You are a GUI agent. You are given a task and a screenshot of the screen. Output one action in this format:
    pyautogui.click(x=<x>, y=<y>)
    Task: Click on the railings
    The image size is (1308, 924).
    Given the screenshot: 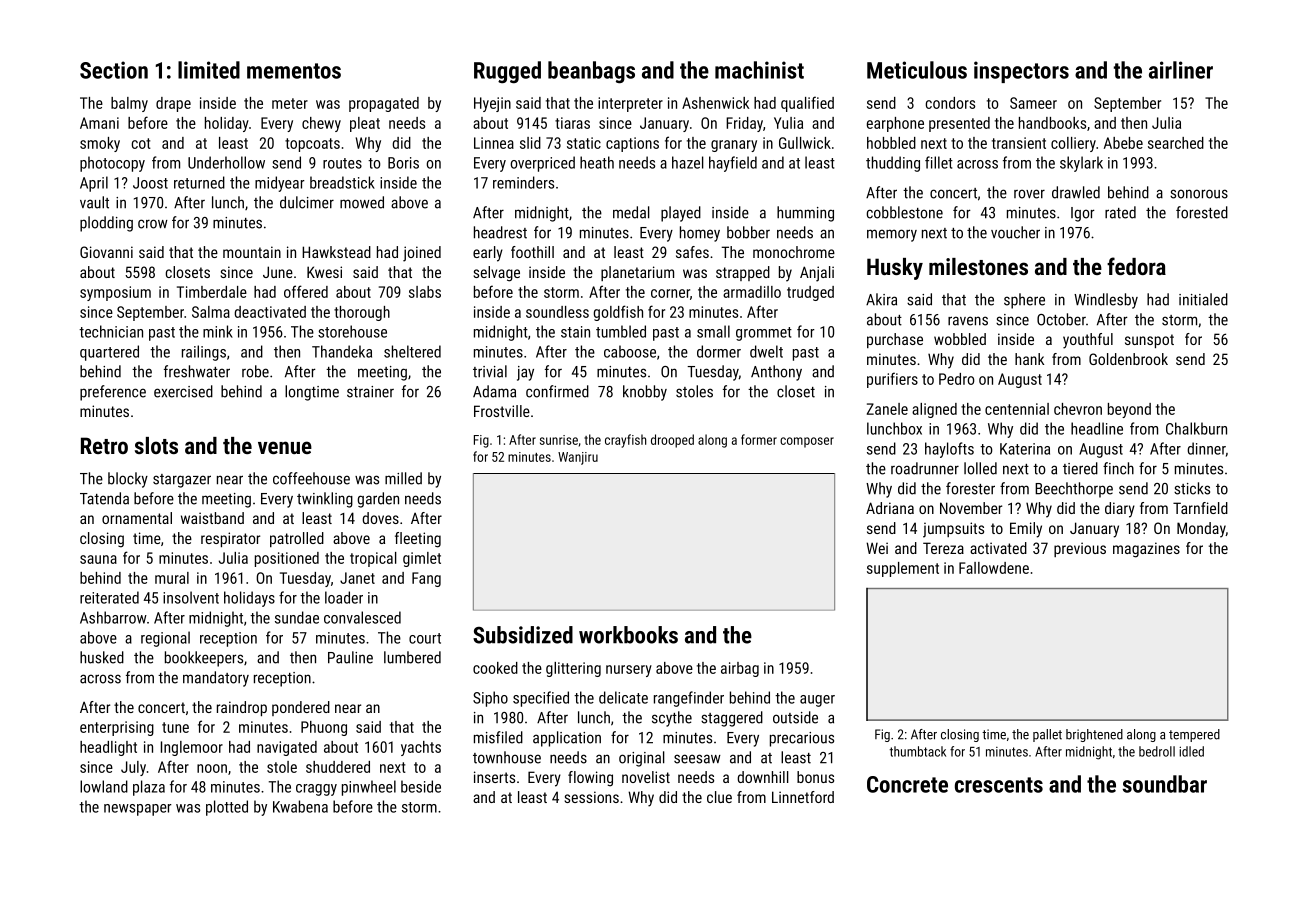 What is the action you would take?
    pyautogui.click(x=204, y=353)
